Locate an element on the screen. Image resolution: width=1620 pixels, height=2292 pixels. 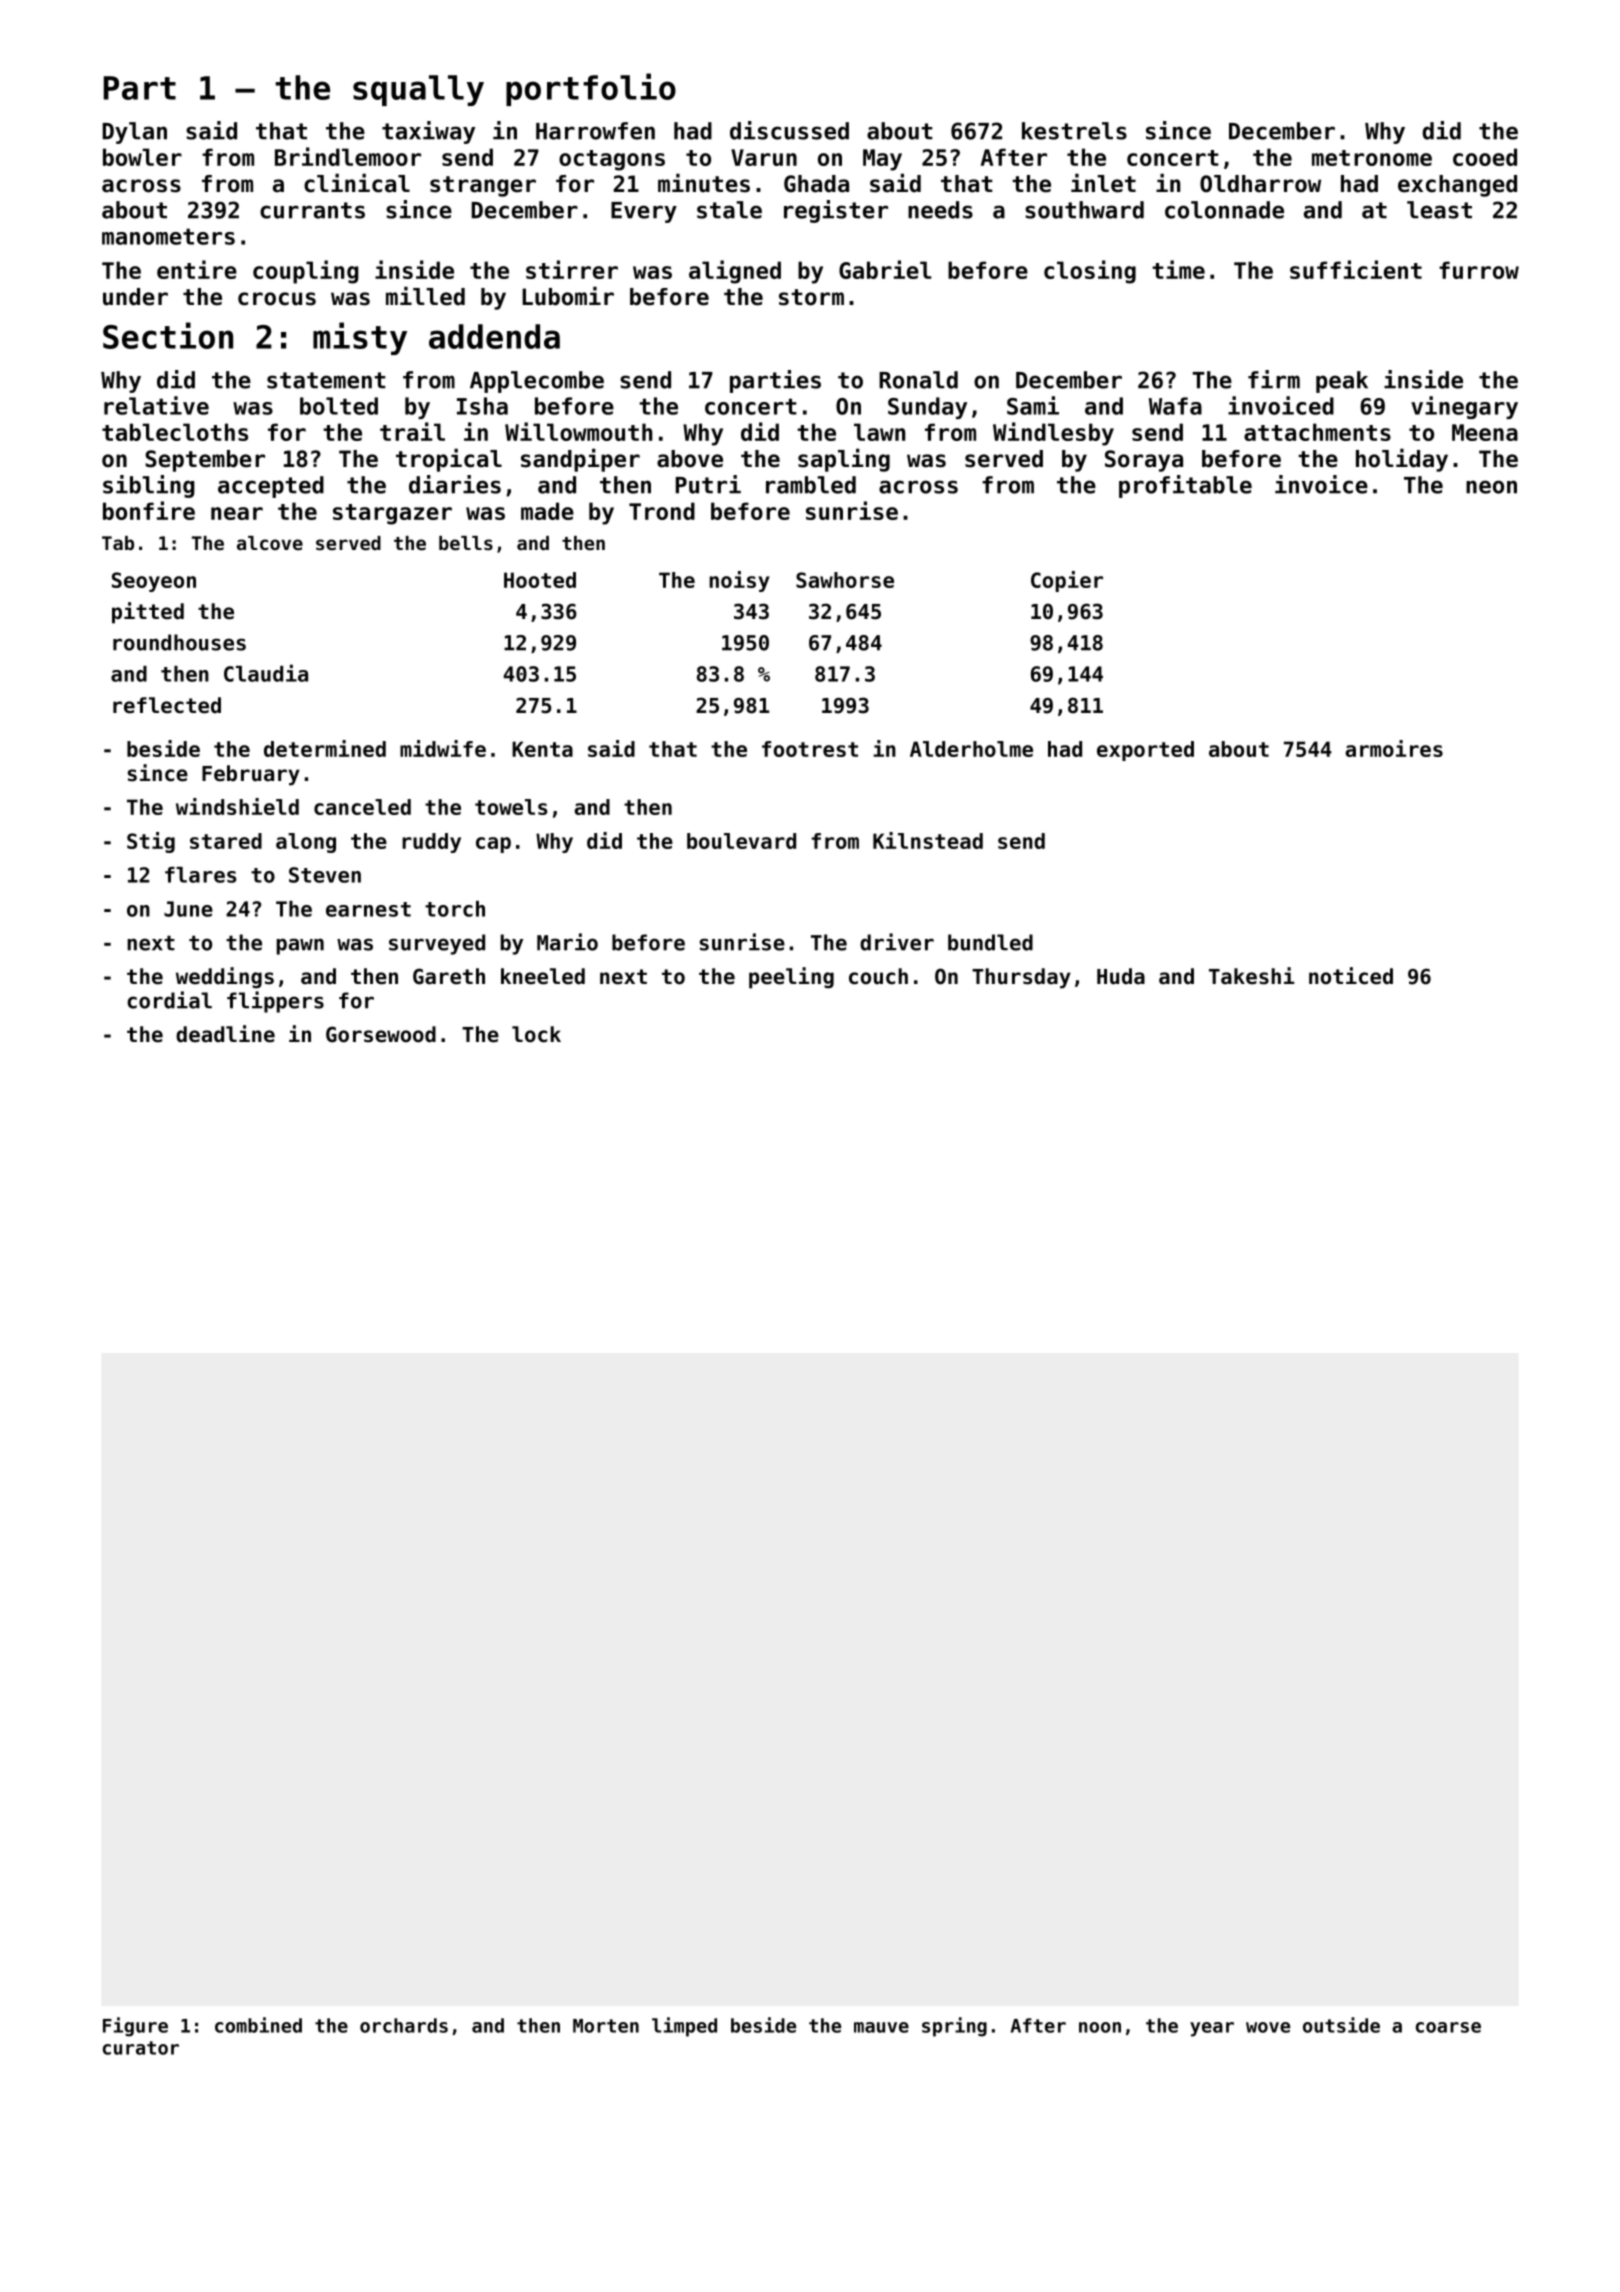
stale is located at coordinates (729, 210).
